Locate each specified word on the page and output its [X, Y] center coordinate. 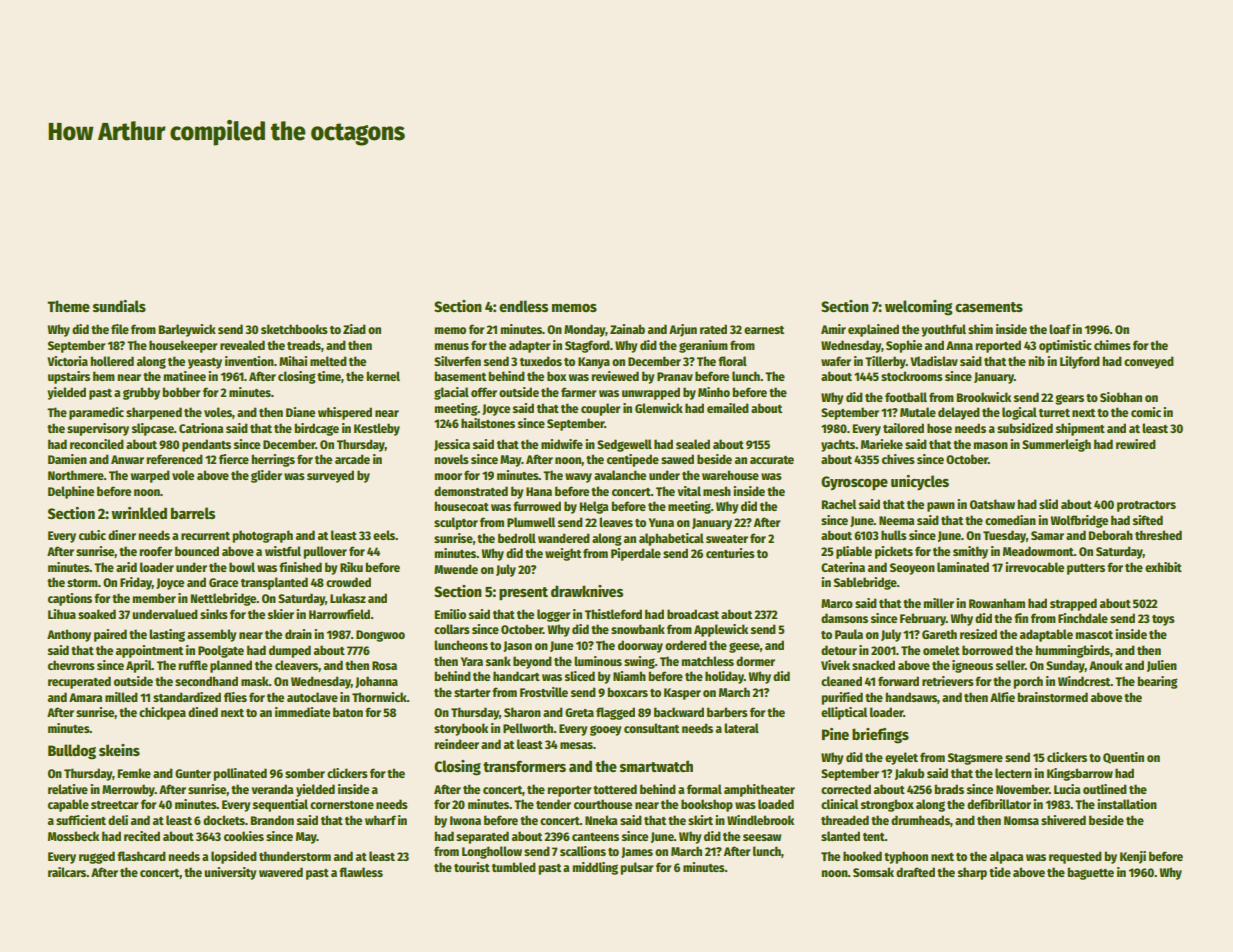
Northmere [76, 475]
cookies [244, 836]
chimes [1112, 345]
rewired [1136, 444]
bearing [1157, 682]
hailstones [488, 423]
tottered [615, 789]
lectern [1013, 773]
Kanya [594, 363]
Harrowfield [339, 614]
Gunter [193, 773]
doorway [640, 646]
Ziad [354, 329]
